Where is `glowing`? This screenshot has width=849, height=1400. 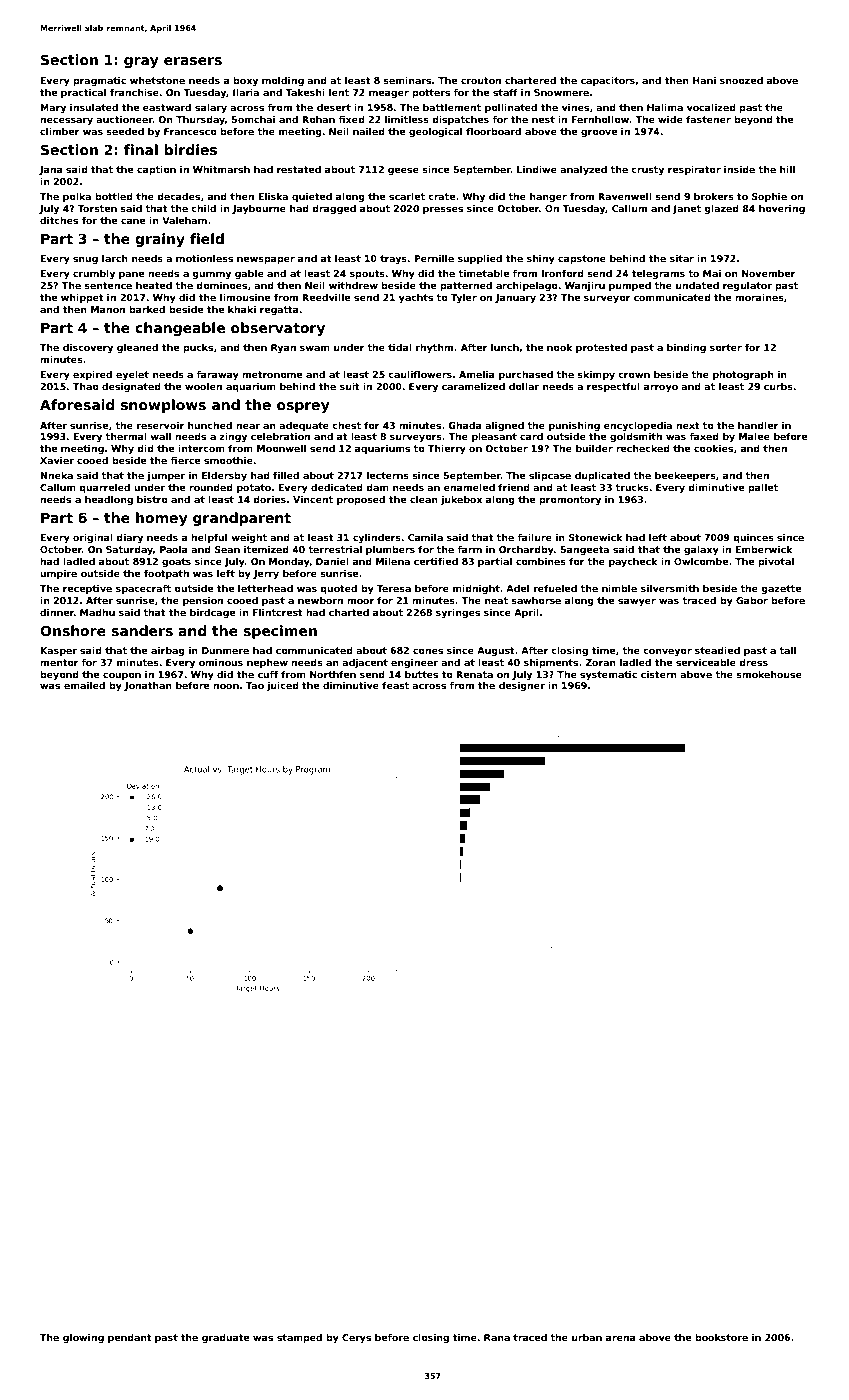
glowing is located at coordinates (83, 1338).
